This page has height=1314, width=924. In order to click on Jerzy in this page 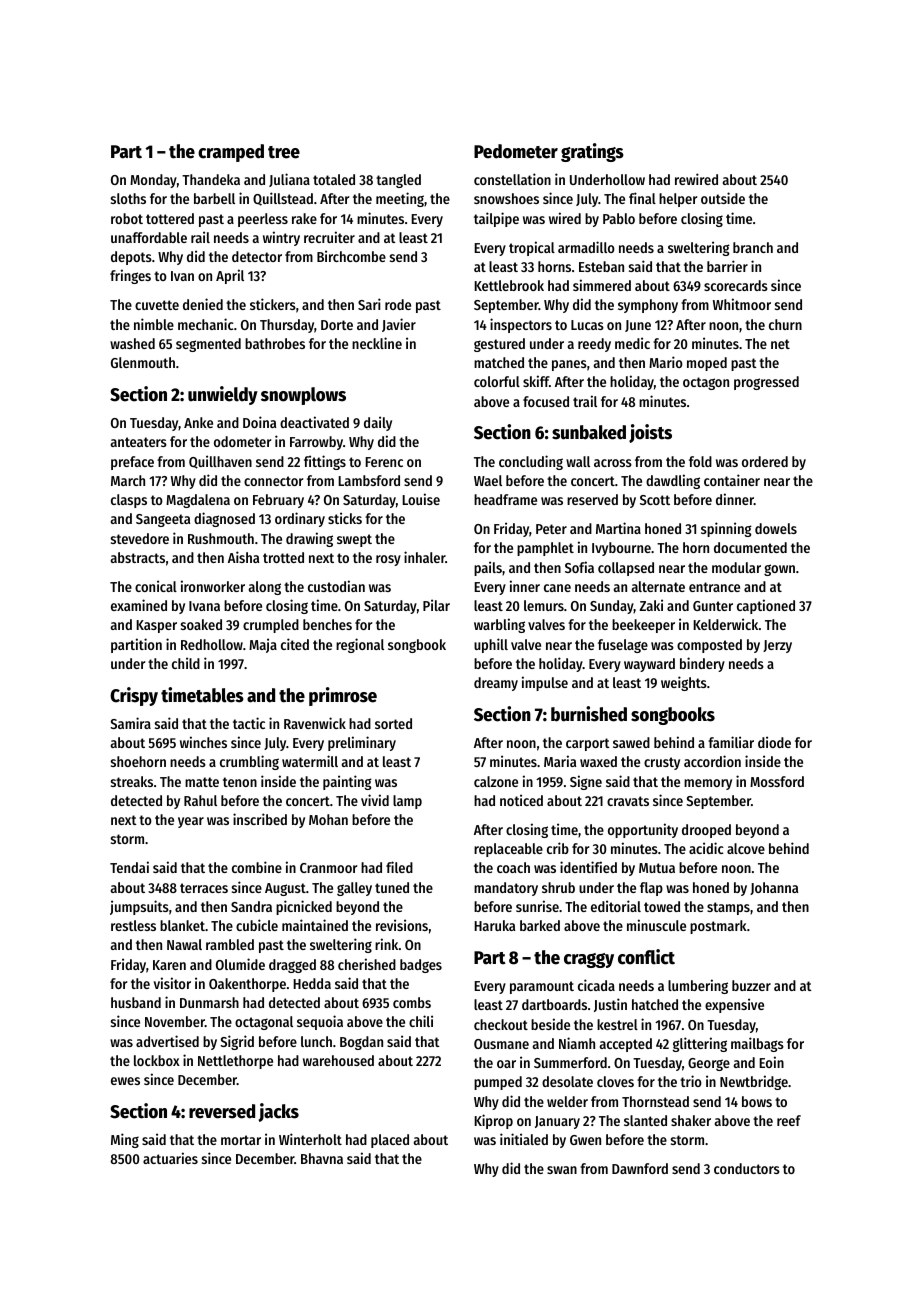, I will do `click(777, 646)`.
